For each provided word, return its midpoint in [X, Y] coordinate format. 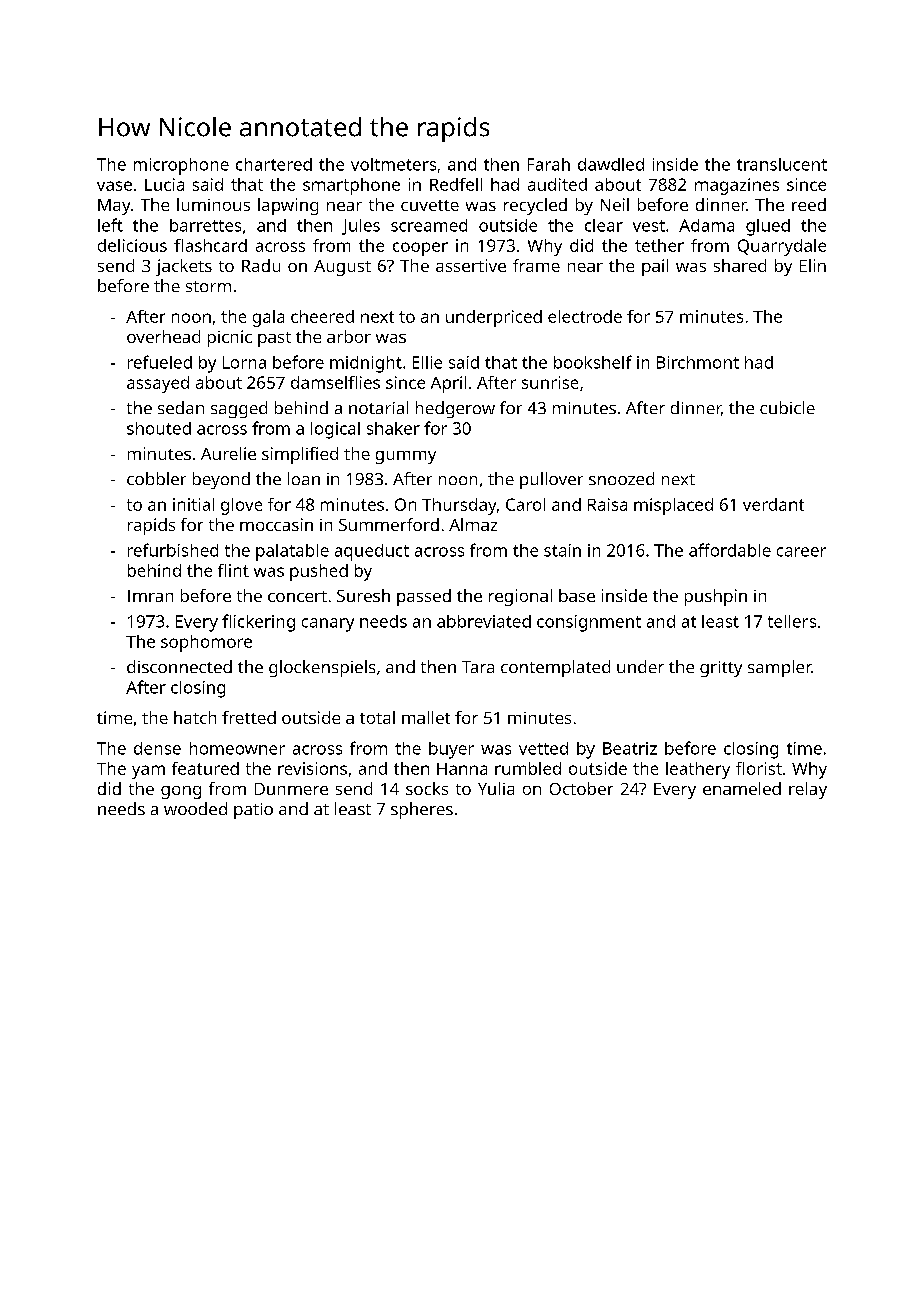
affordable [730, 550]
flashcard [210, 245]
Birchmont [698, 362]
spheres [422, 810]
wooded [195, 808]
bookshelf [593, 362]
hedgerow [455, 409]
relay [808, 790]
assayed [158, 384]
